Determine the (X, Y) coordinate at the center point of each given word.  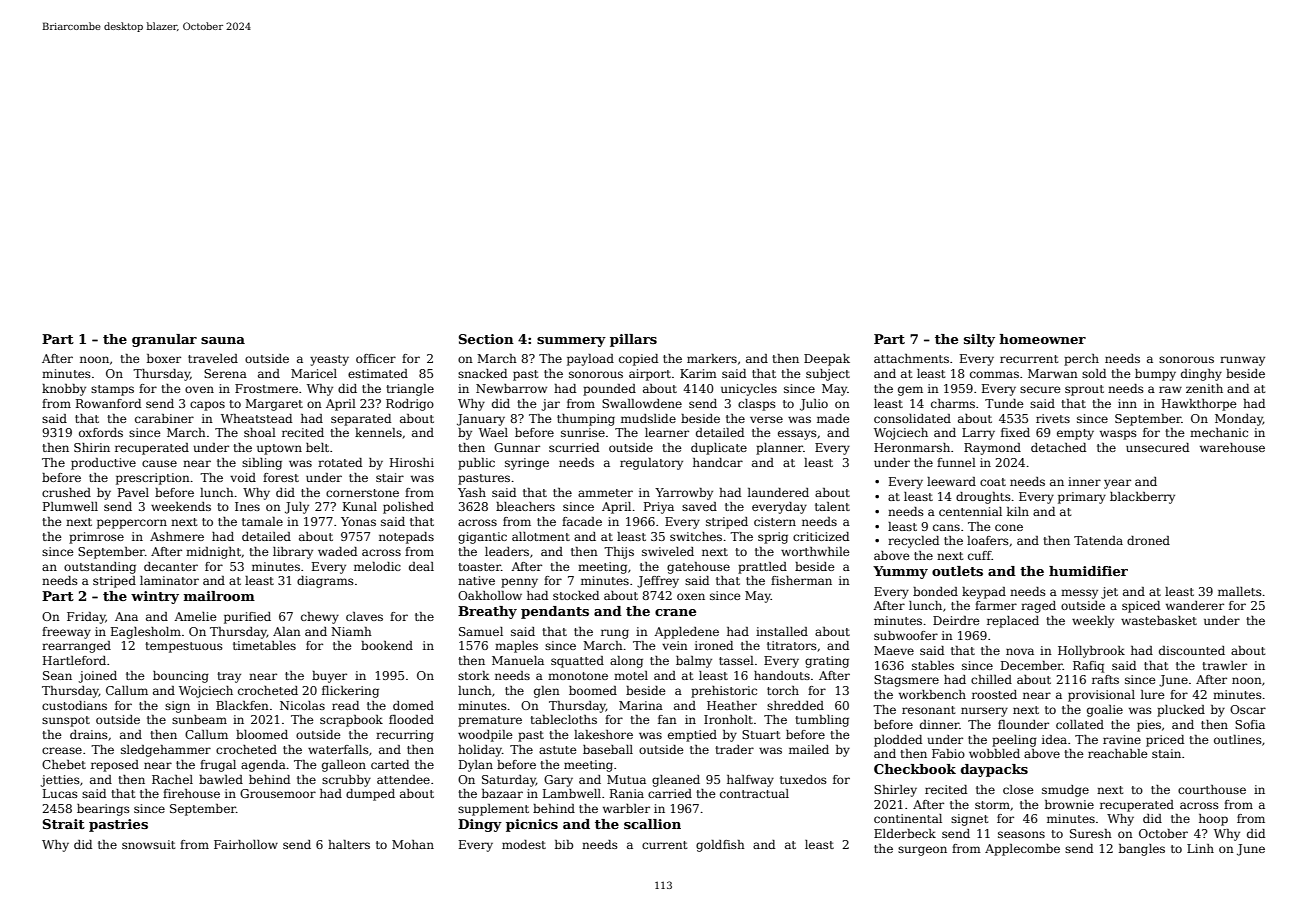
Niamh (351, 631)
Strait (64, 824)
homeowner (1043, 339)
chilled (991, 679)
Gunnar (517, 447)
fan (667, 719)
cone (1009, 527)
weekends (181, 506)
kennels (378, 432)
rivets (1053, 418)
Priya (659, 508)
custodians (74, 705)
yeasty (329, 360)
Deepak (827, 360)
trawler (1224, 665)
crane (675, 612)
